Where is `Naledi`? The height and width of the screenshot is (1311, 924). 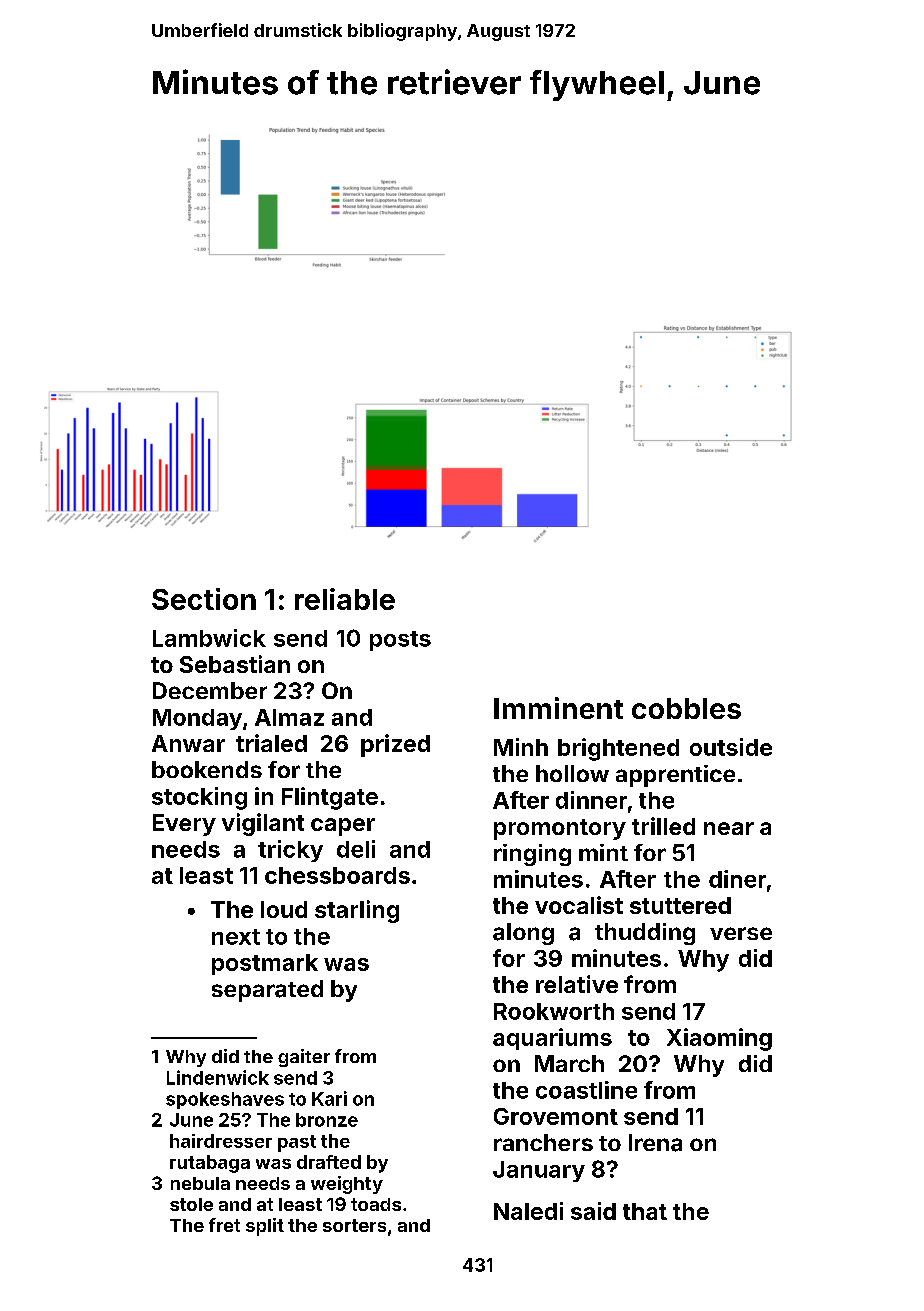 Naledi is located at coordinates (528, 1211).
